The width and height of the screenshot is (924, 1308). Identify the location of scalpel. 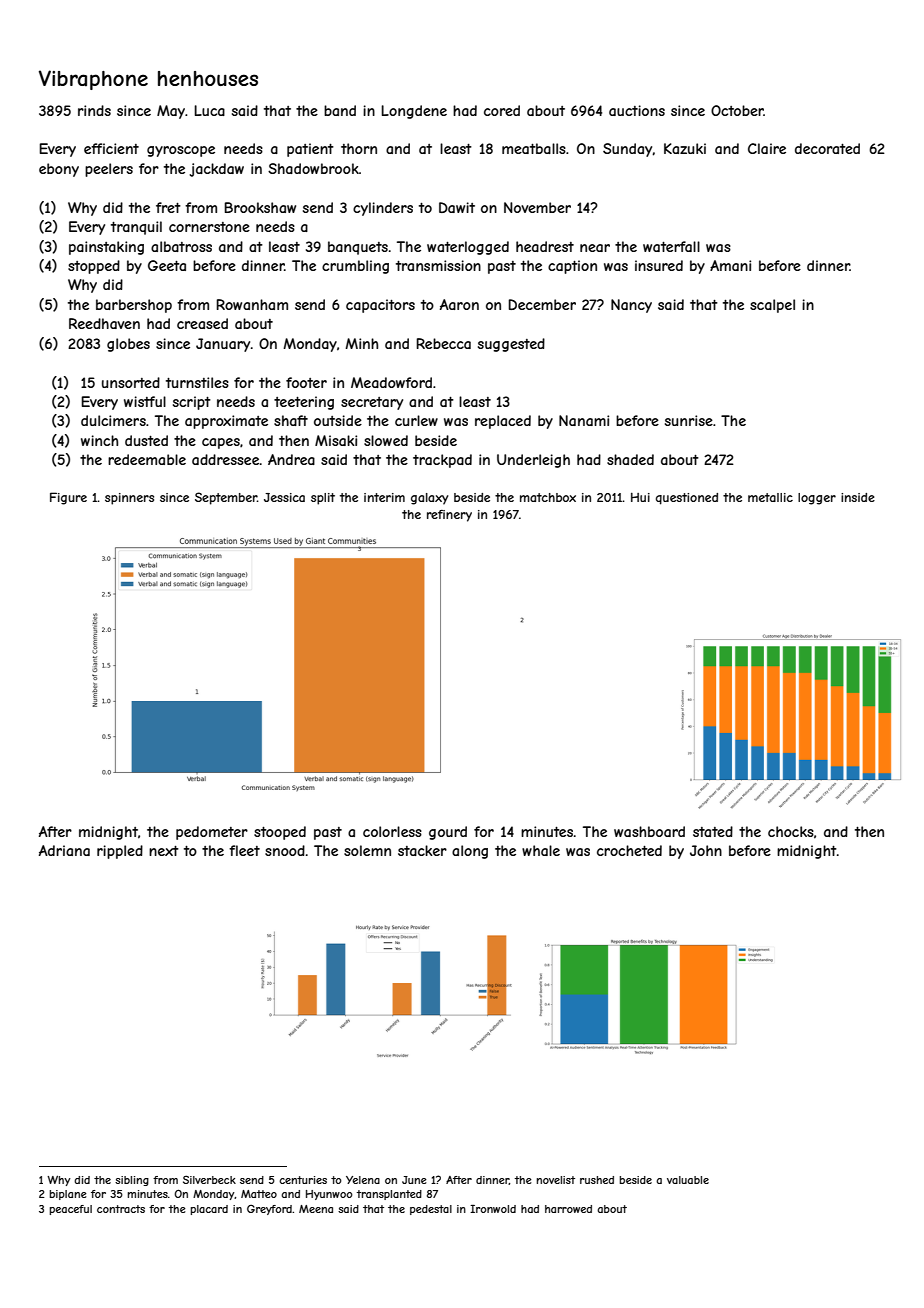
(772, 306).
